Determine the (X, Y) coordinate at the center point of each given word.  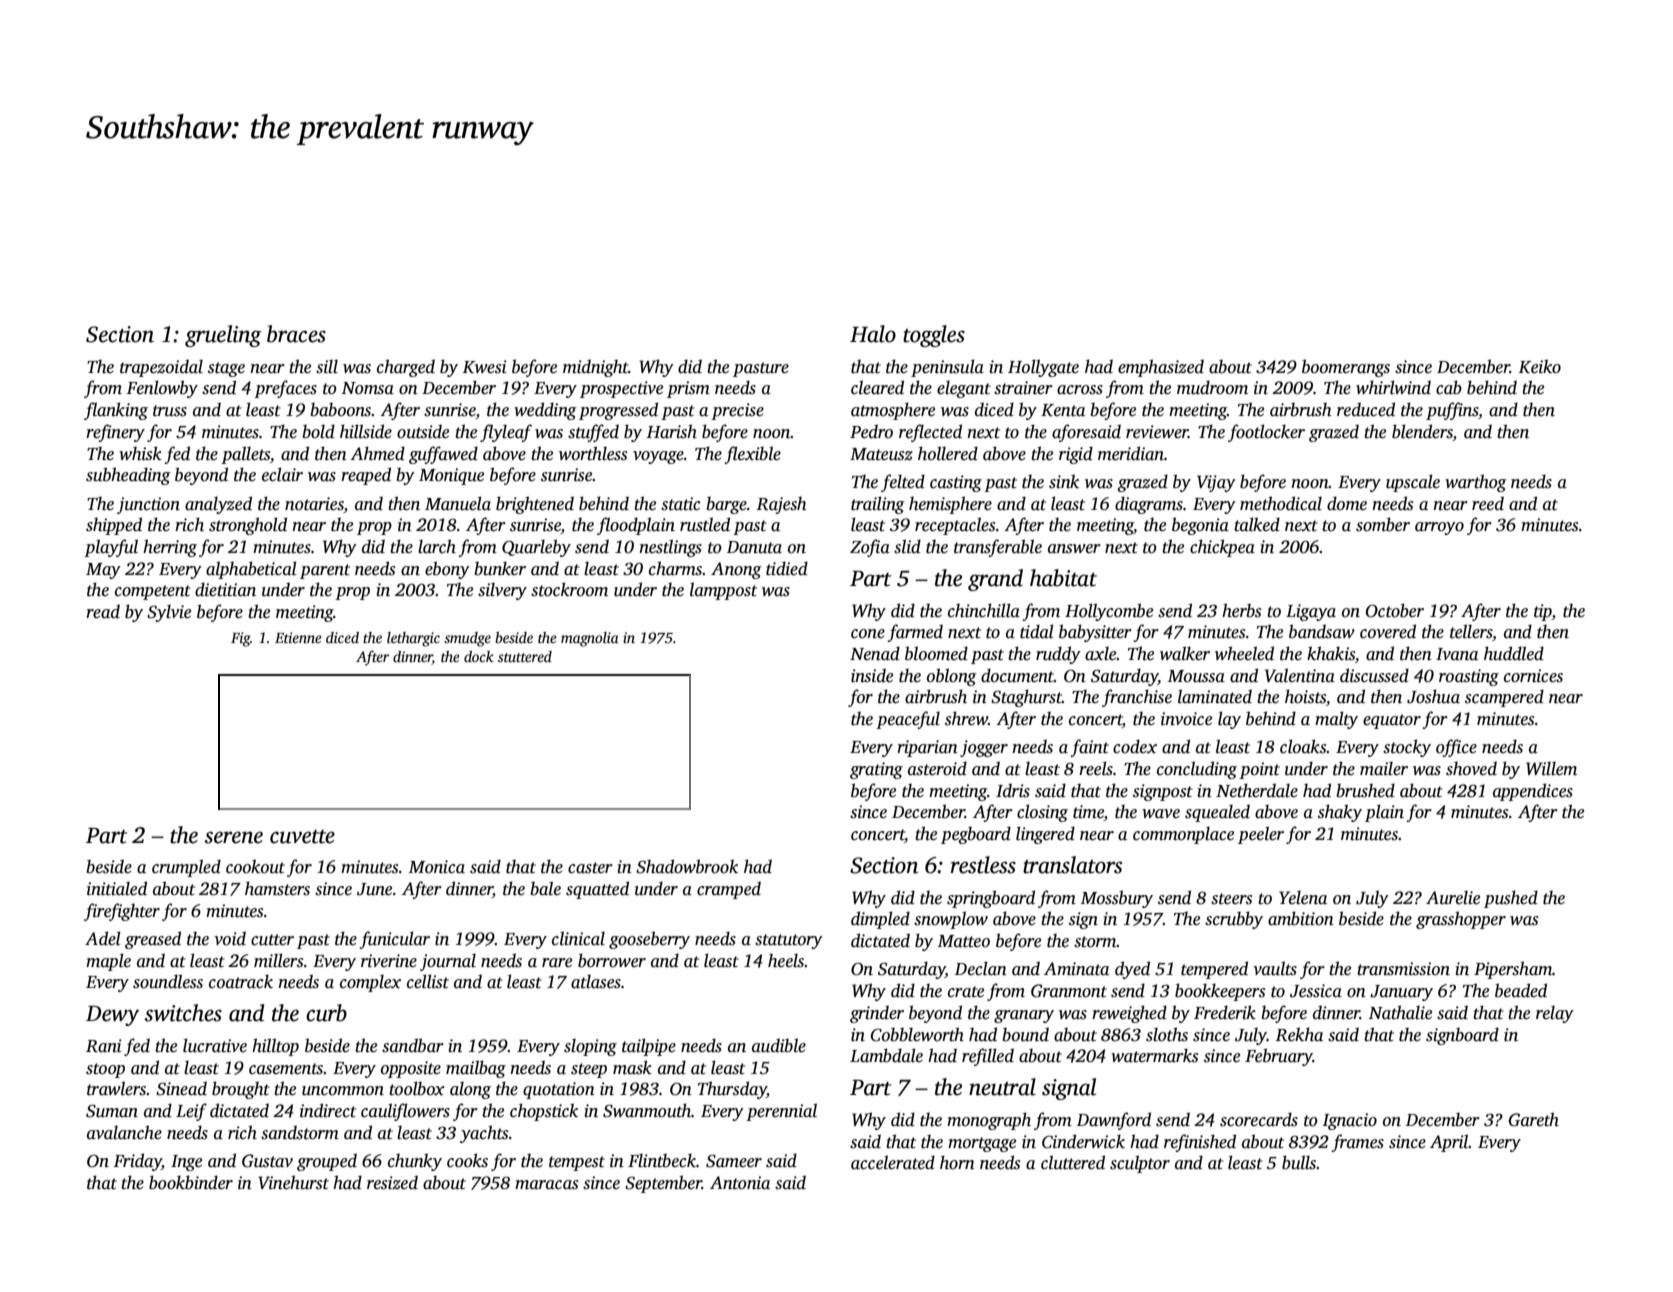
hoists (1305, 696)
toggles (934, 336)
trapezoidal (161, 368)
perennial (781, 1112)
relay (1555, 1014)
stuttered (525, 656)
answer (1074, 549)
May (103, 571)
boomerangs (1346, 368)
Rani (104, 1046)
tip (1543, 612)
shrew (966, 718)
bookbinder (191, 1182)
